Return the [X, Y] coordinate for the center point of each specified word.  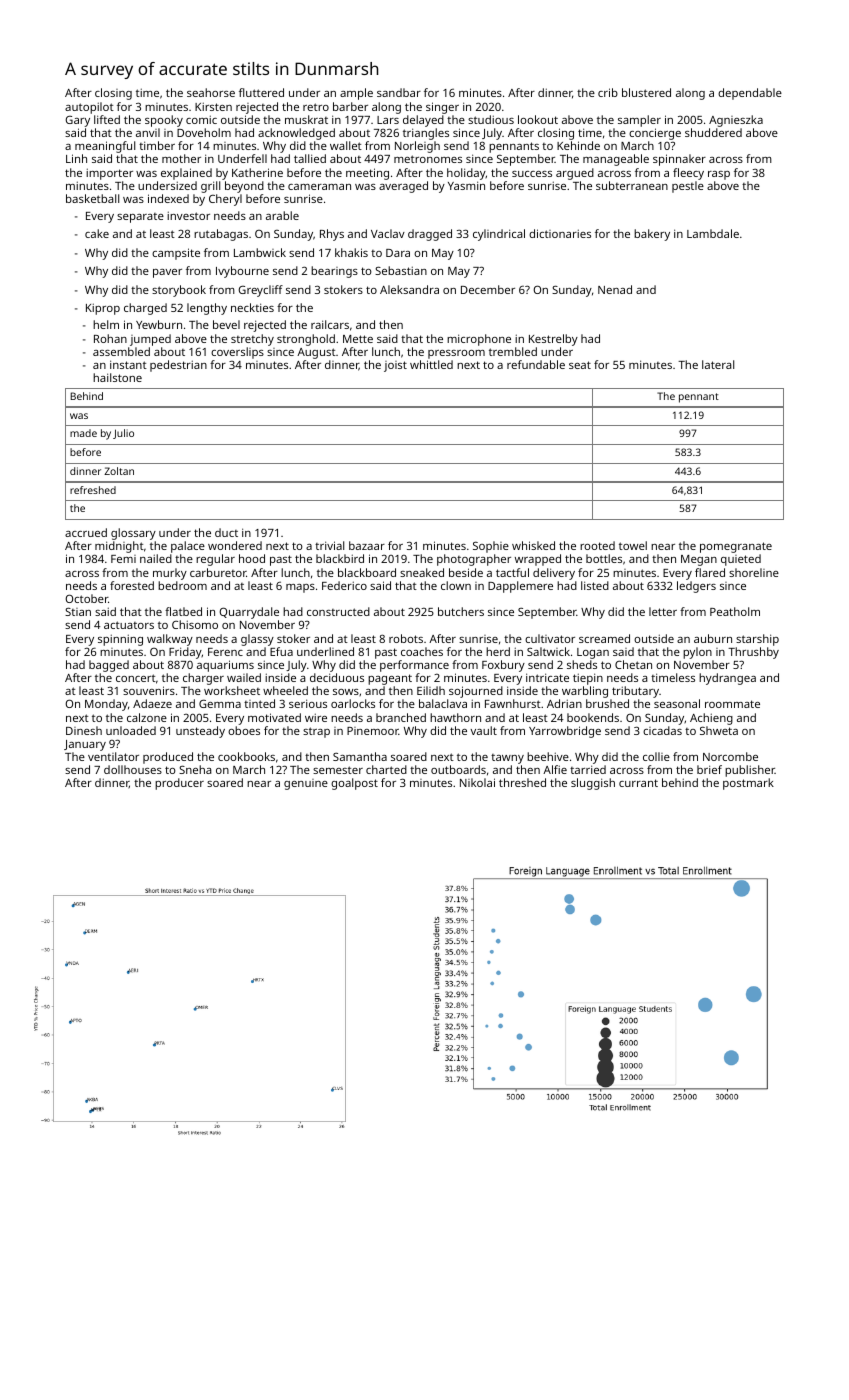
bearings [334, 272]
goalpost [354, 784]
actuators [129, 625]
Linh [76, 158]
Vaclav [388, 233]
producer [179, 784]
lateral [718, 364]
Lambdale [713, 233]
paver [167, 273]
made [83, 433]
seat [580, 365]
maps [300, 588]
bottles [604, 558]
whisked [533, 545]
